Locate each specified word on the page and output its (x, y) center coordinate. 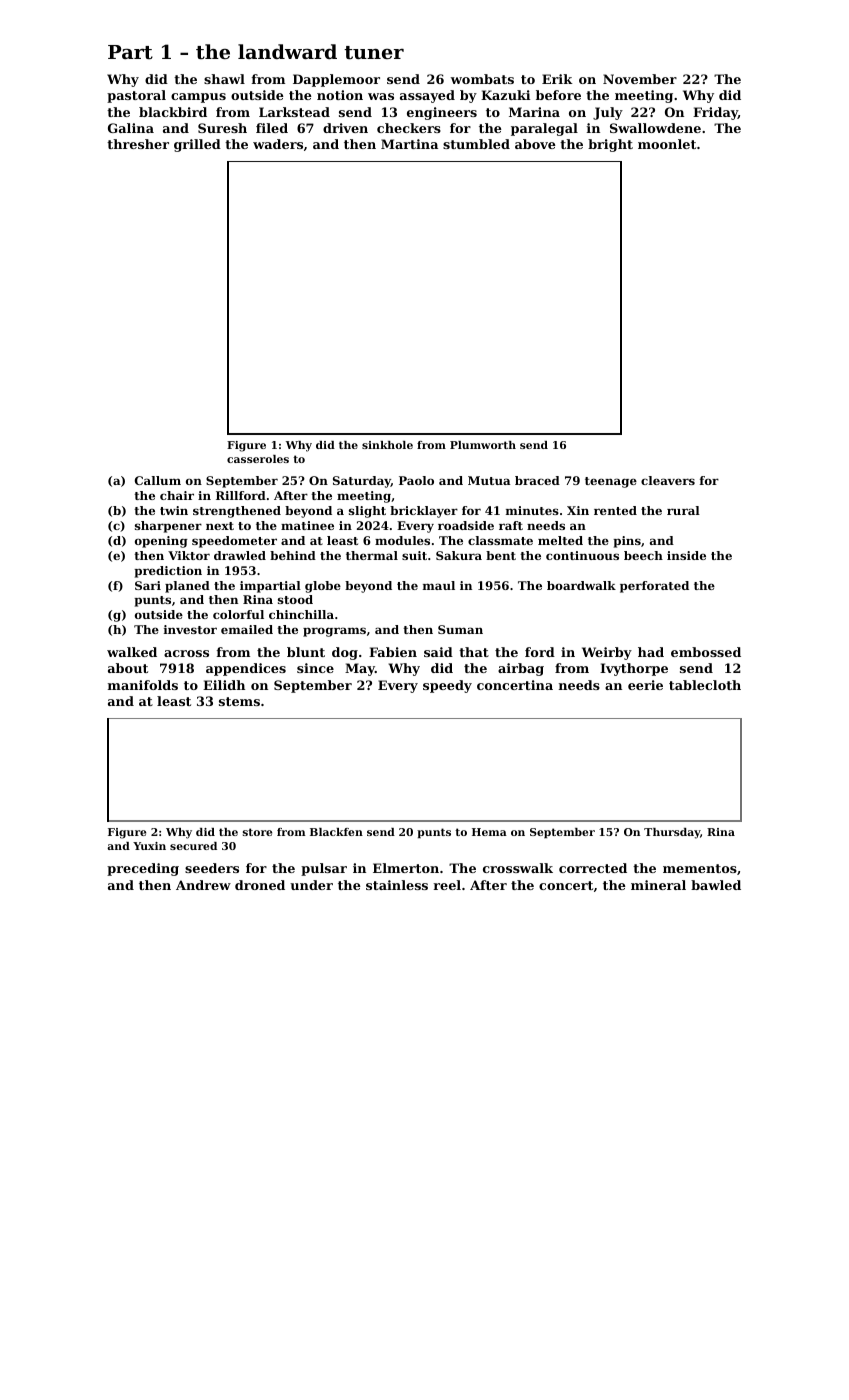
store (257, 832)
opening (161, 542)
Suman (460, 629)
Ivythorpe (634, 669)
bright (610, 145)
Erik (557, 79)
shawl (224, 79)
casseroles (258, 459)
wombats (482, 79)
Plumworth (483, 445)
